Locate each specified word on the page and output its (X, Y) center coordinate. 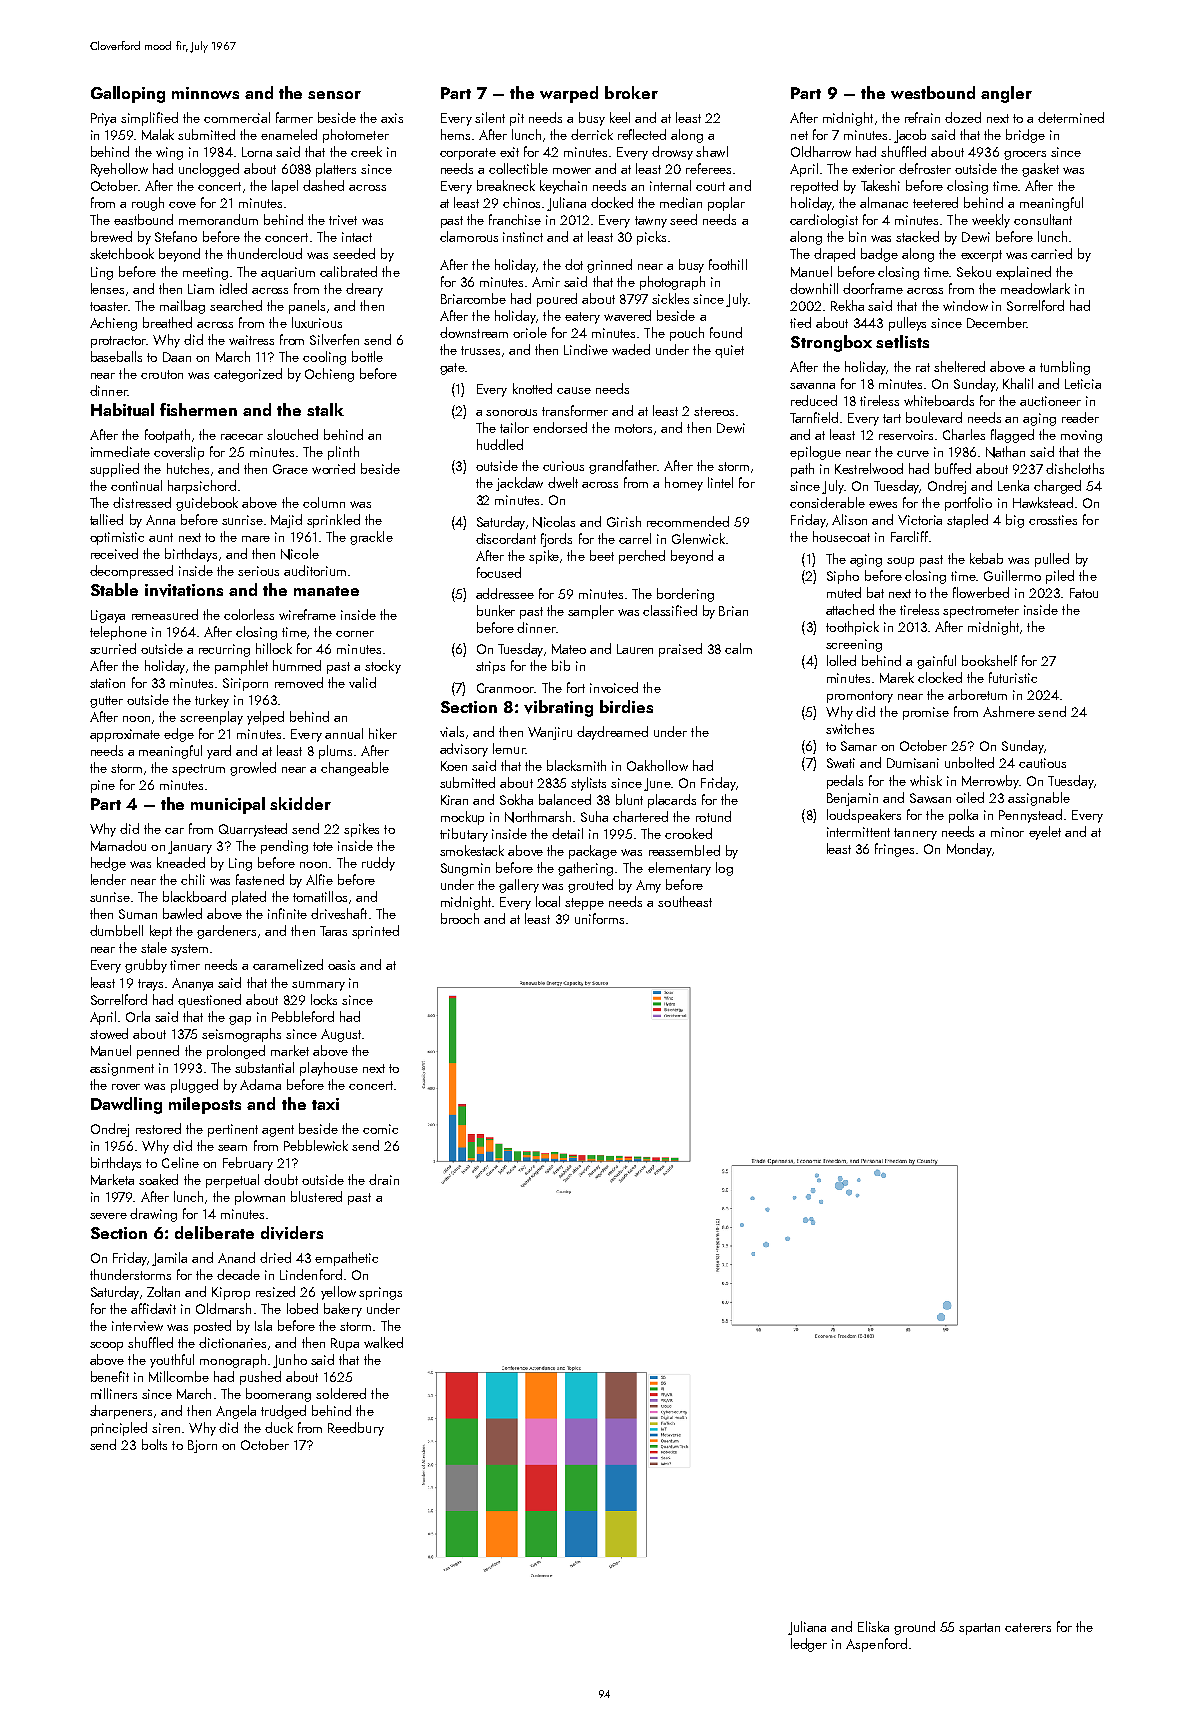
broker (631, 92)
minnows (205, 93)
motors (633, 428)
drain (384, 1179)
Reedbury (356, 1429)
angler (1006, 94)
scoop (106, 1346)
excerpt (981, 256)
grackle (371, 538)
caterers (1028, 1627)
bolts (154, 1444)
